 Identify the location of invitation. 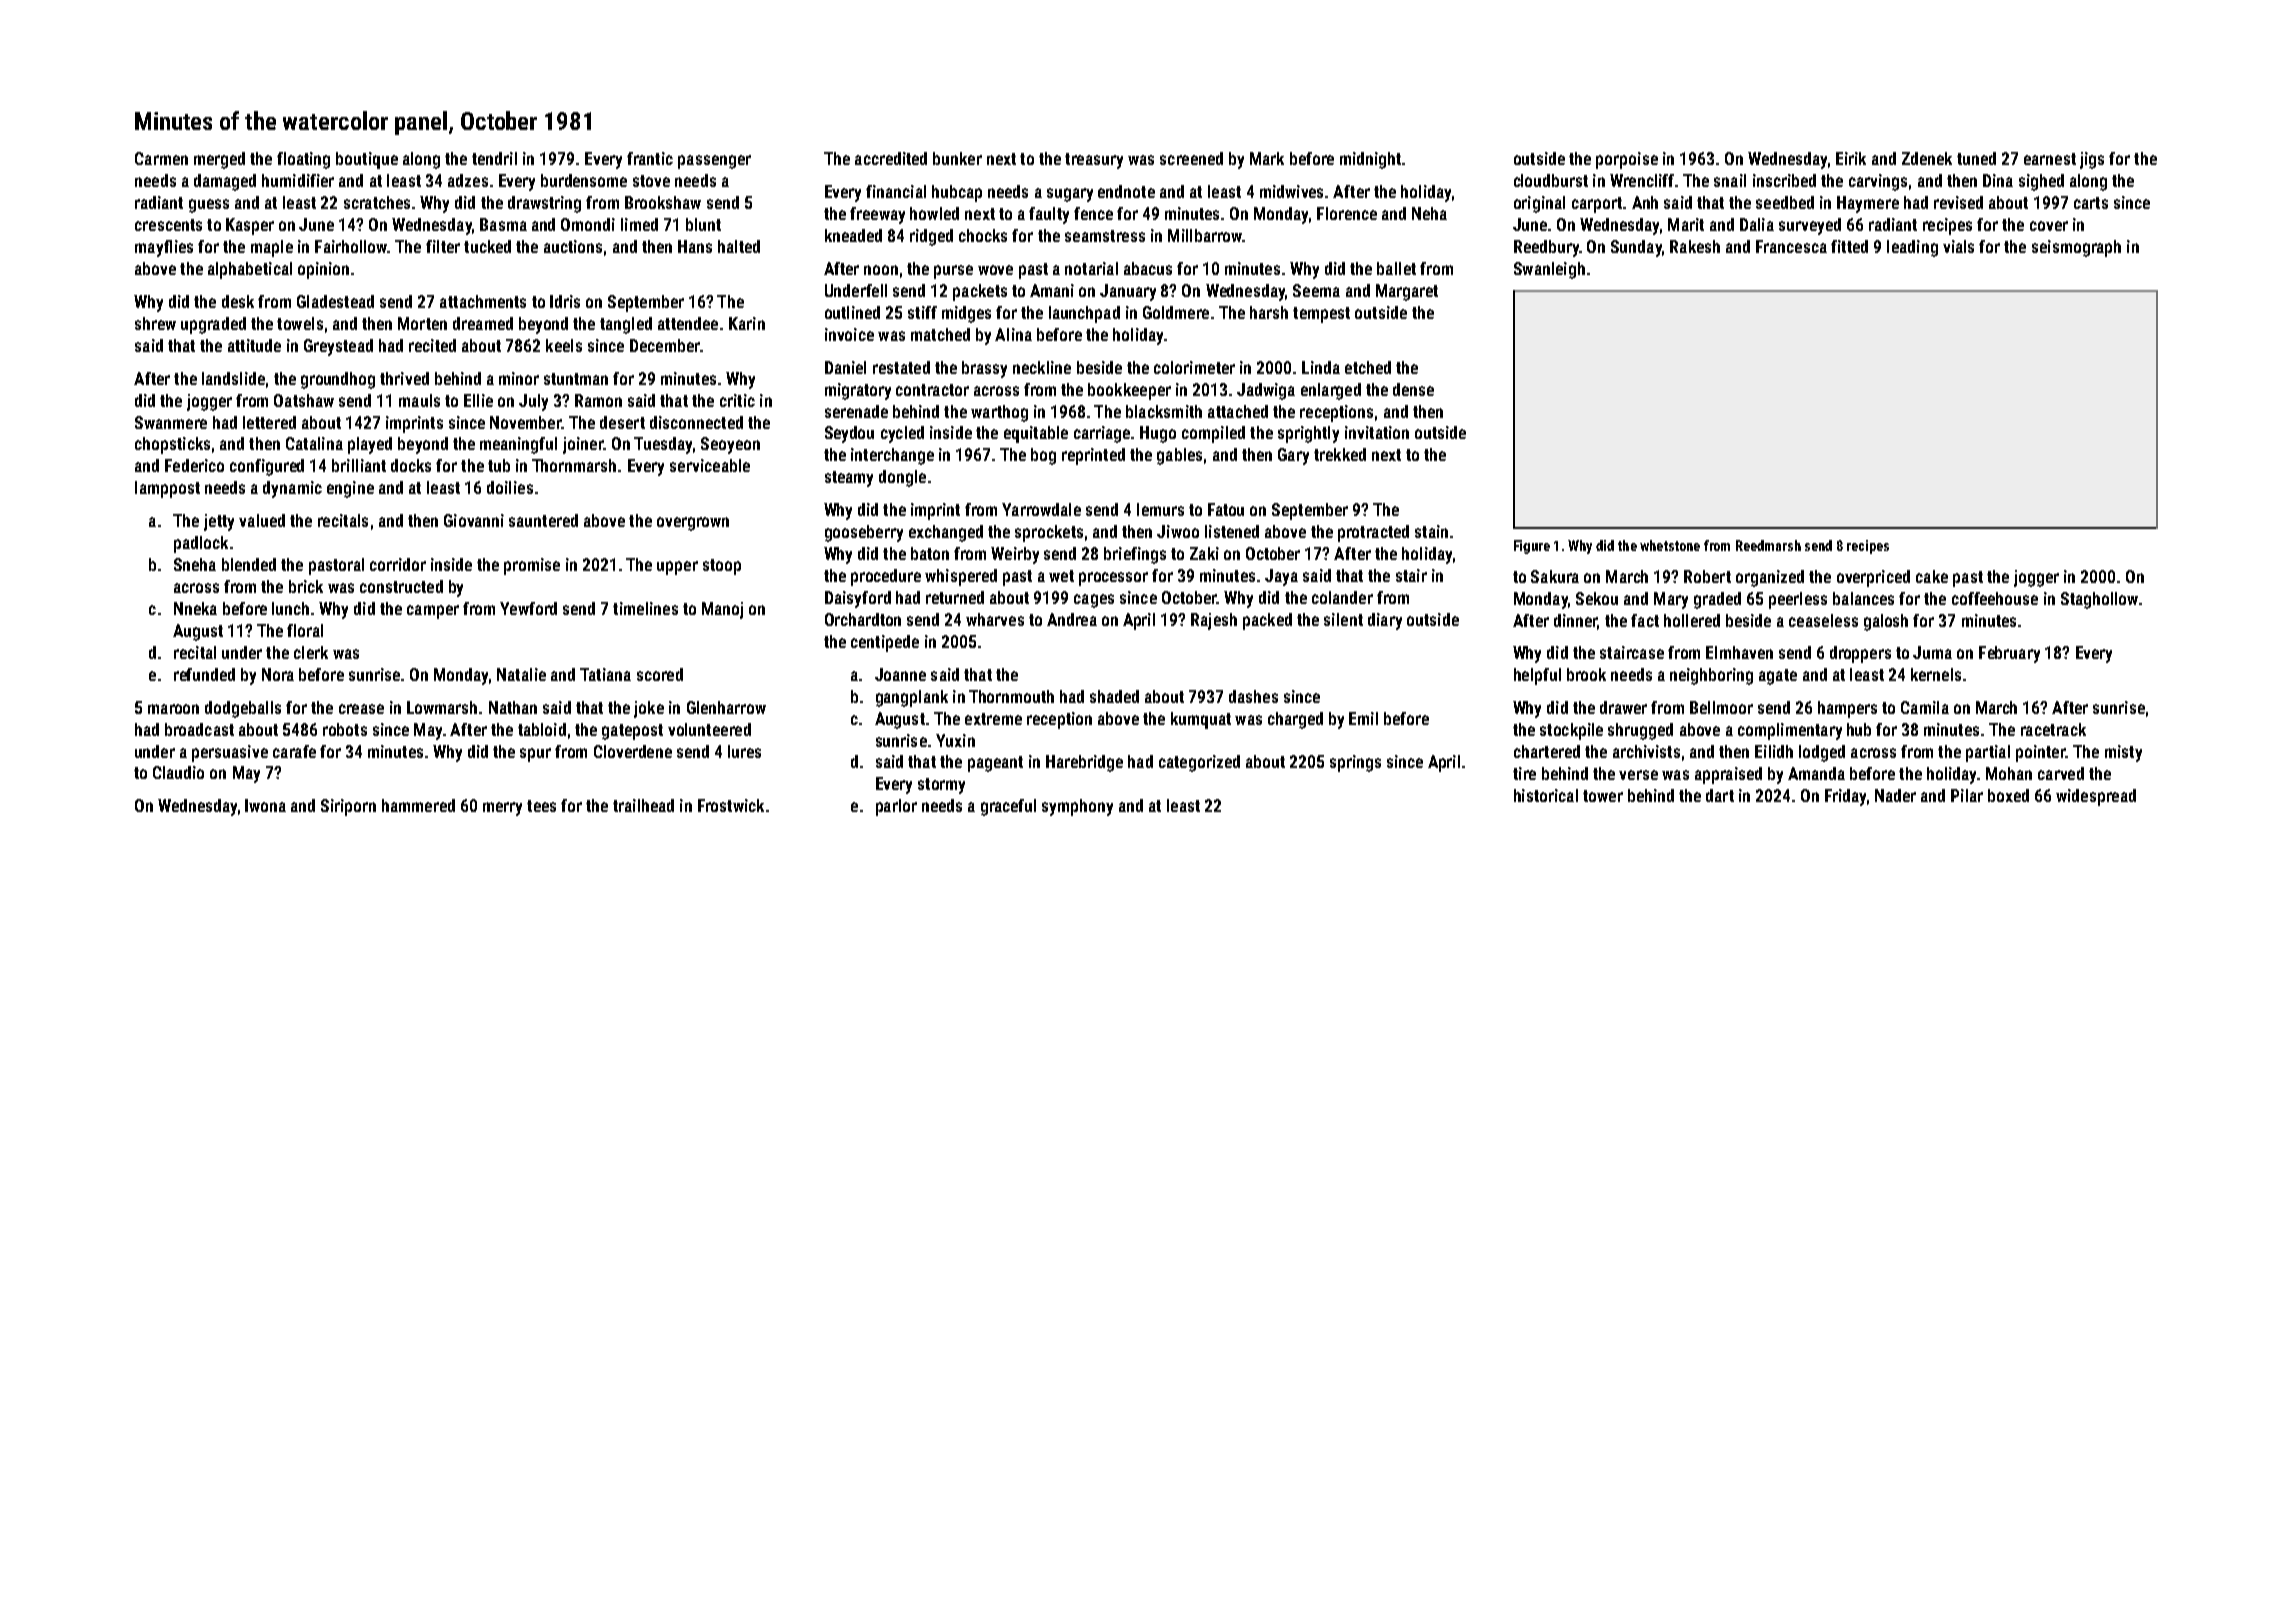
(1377, 432).
